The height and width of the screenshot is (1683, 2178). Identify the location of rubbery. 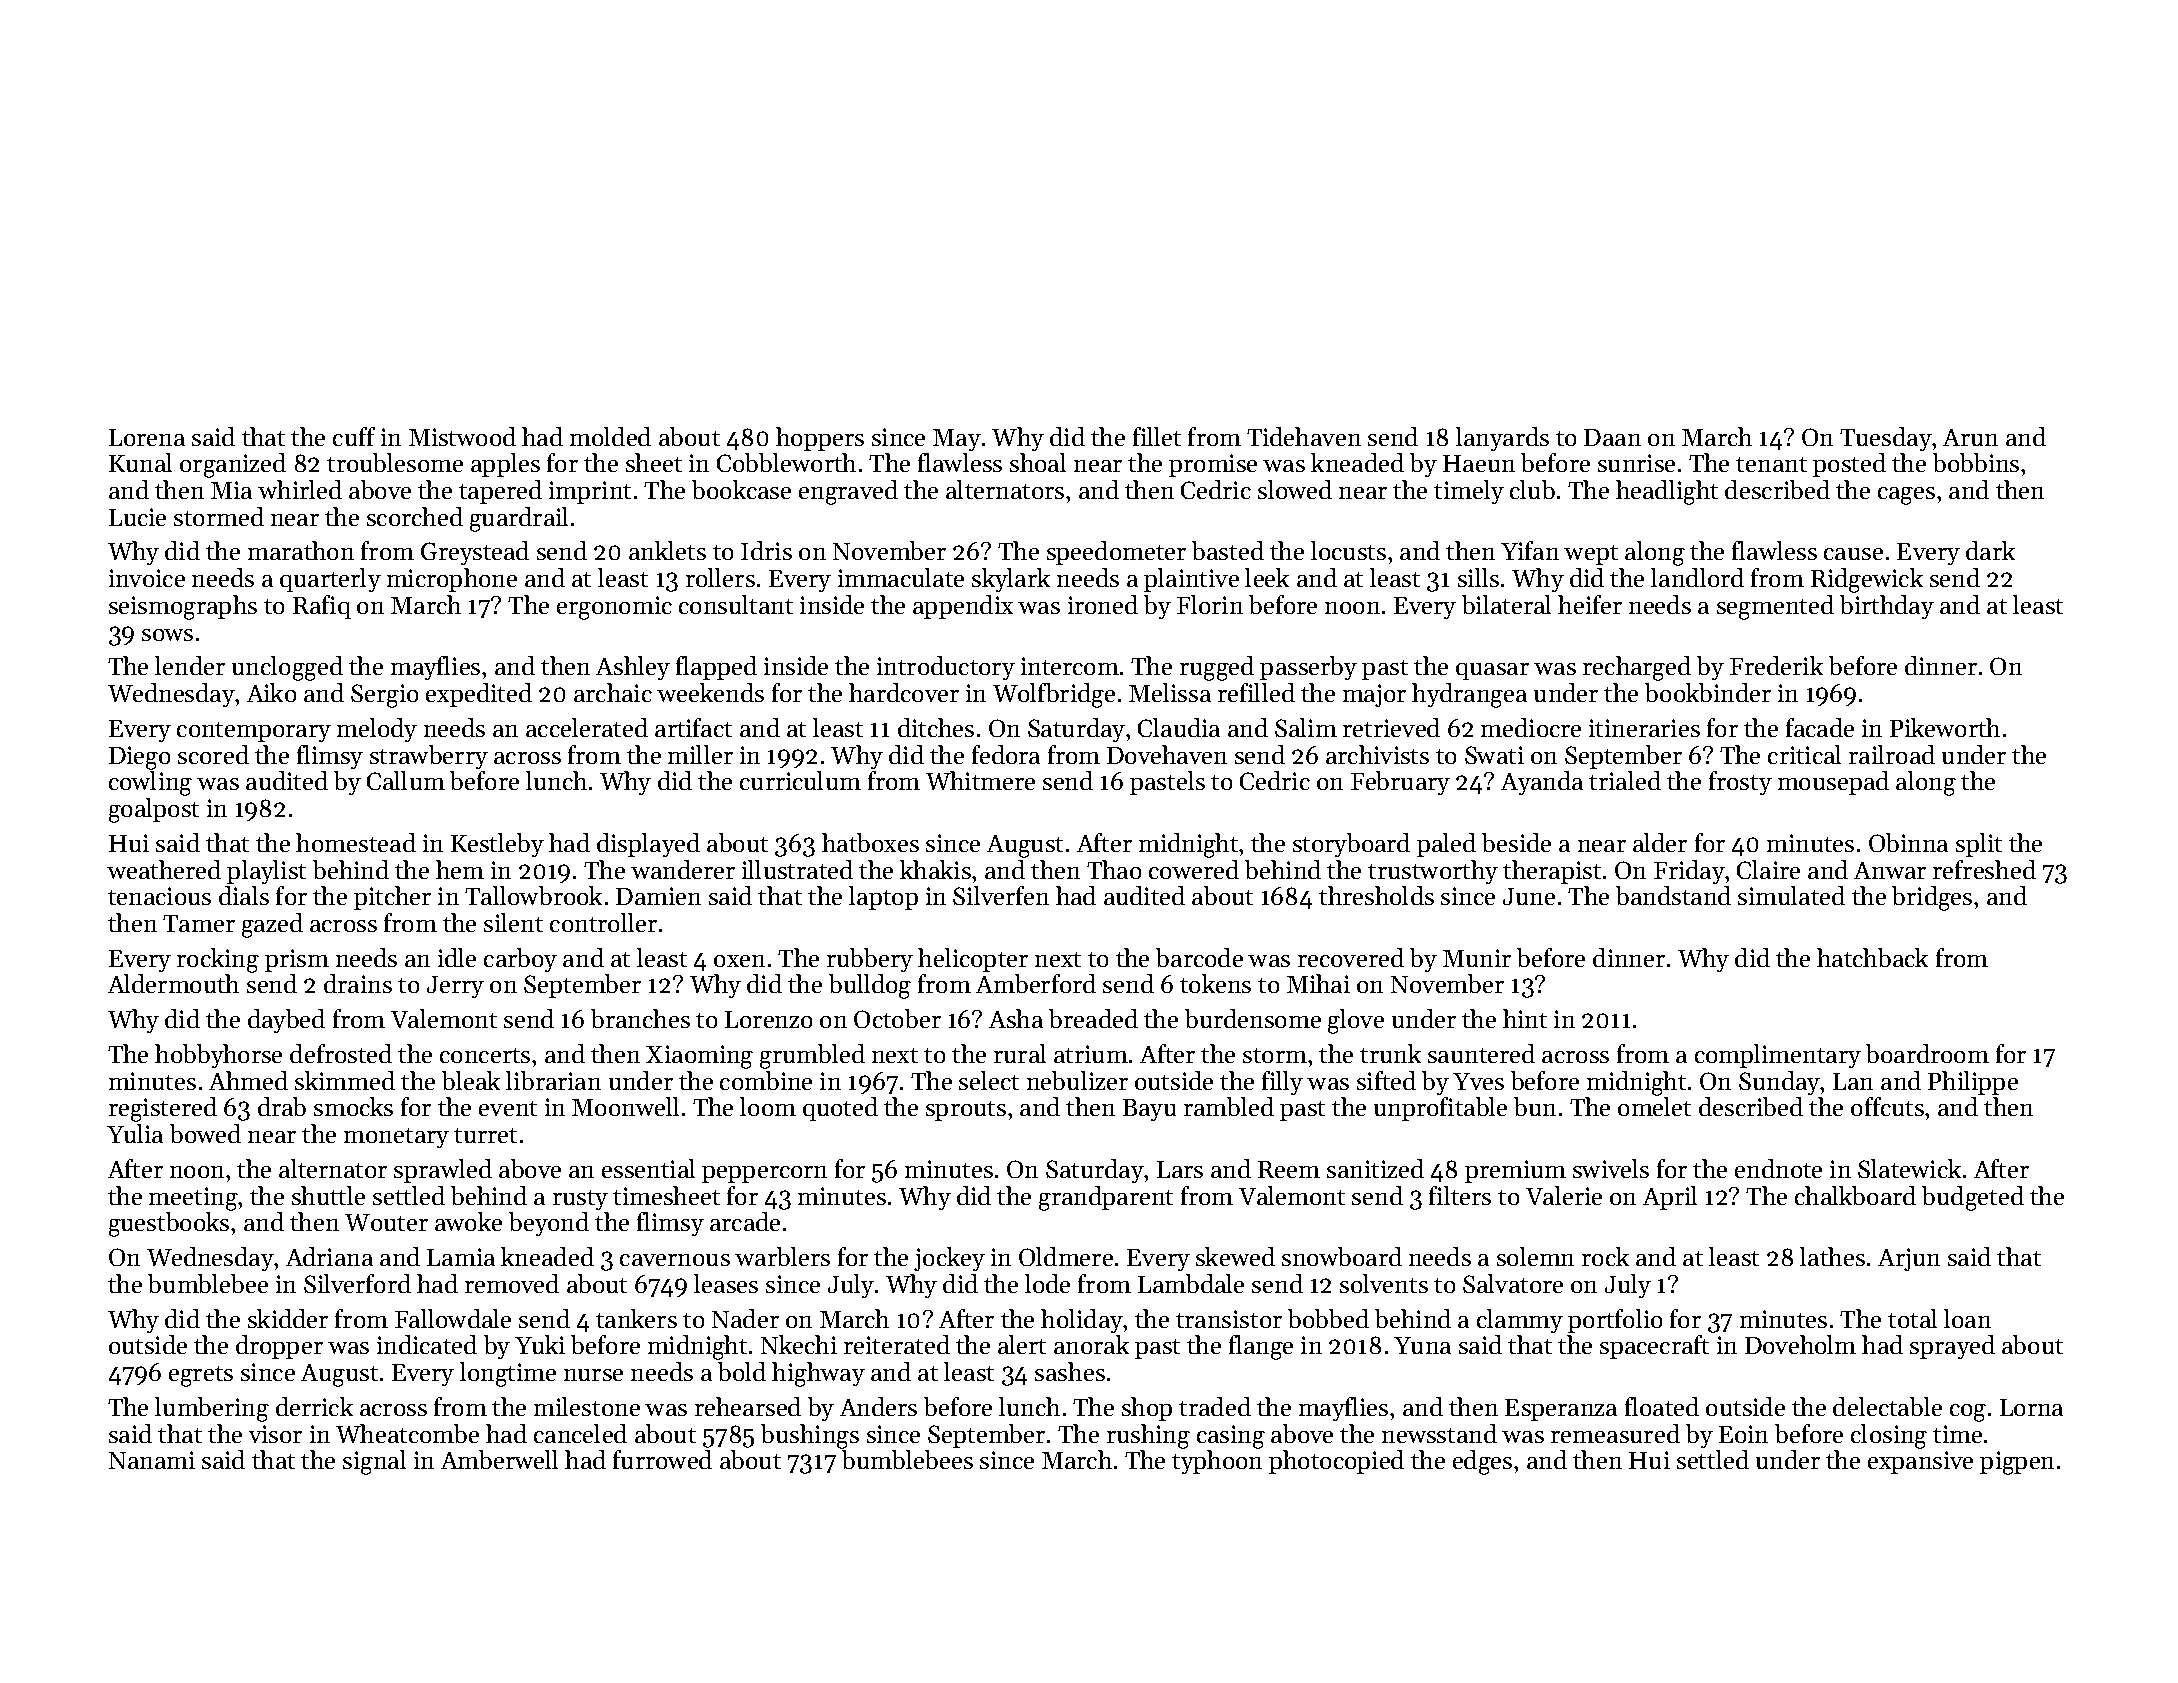
(870, 960).
